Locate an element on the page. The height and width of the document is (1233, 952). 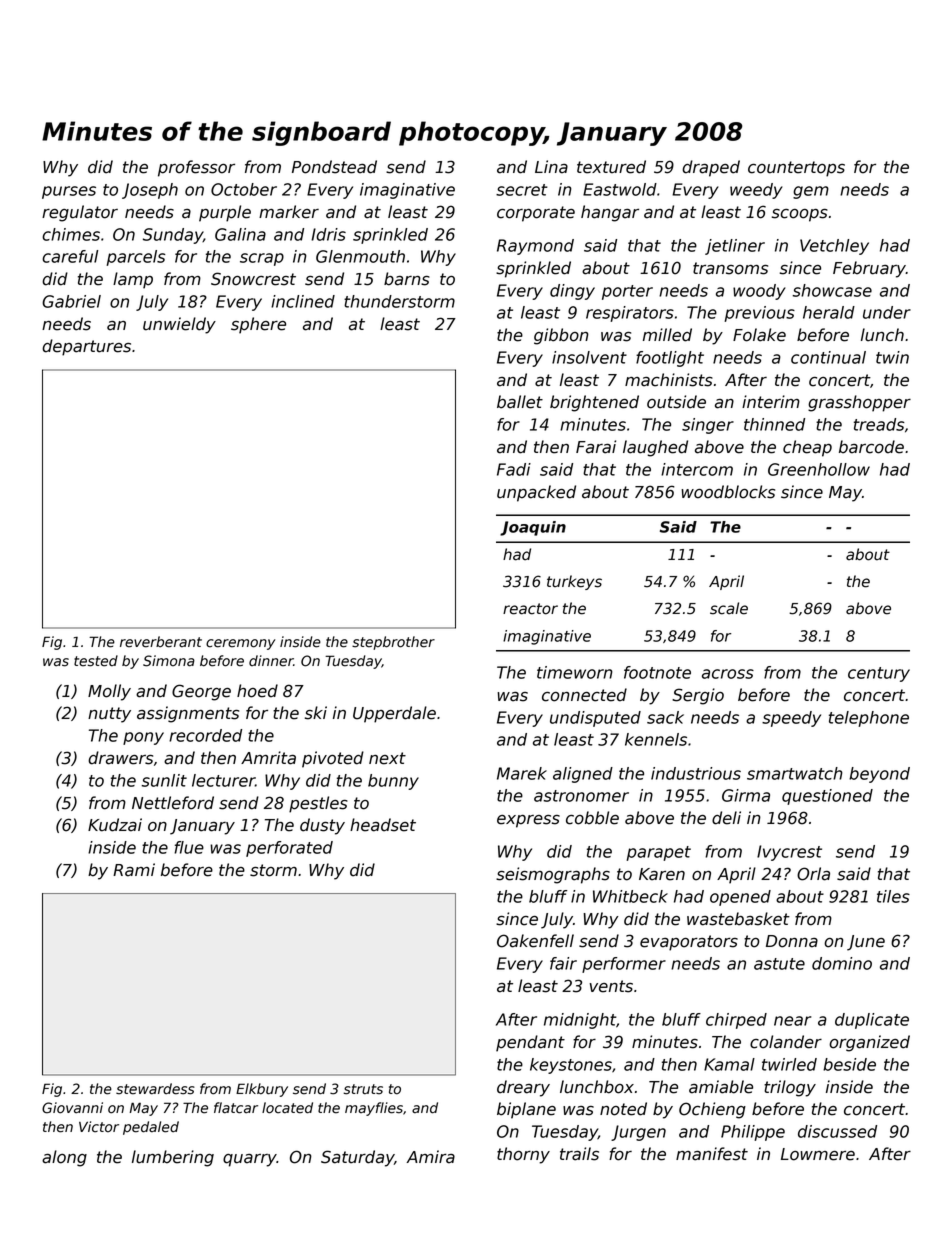
woodblocks is located at coordinates (728, 492).
